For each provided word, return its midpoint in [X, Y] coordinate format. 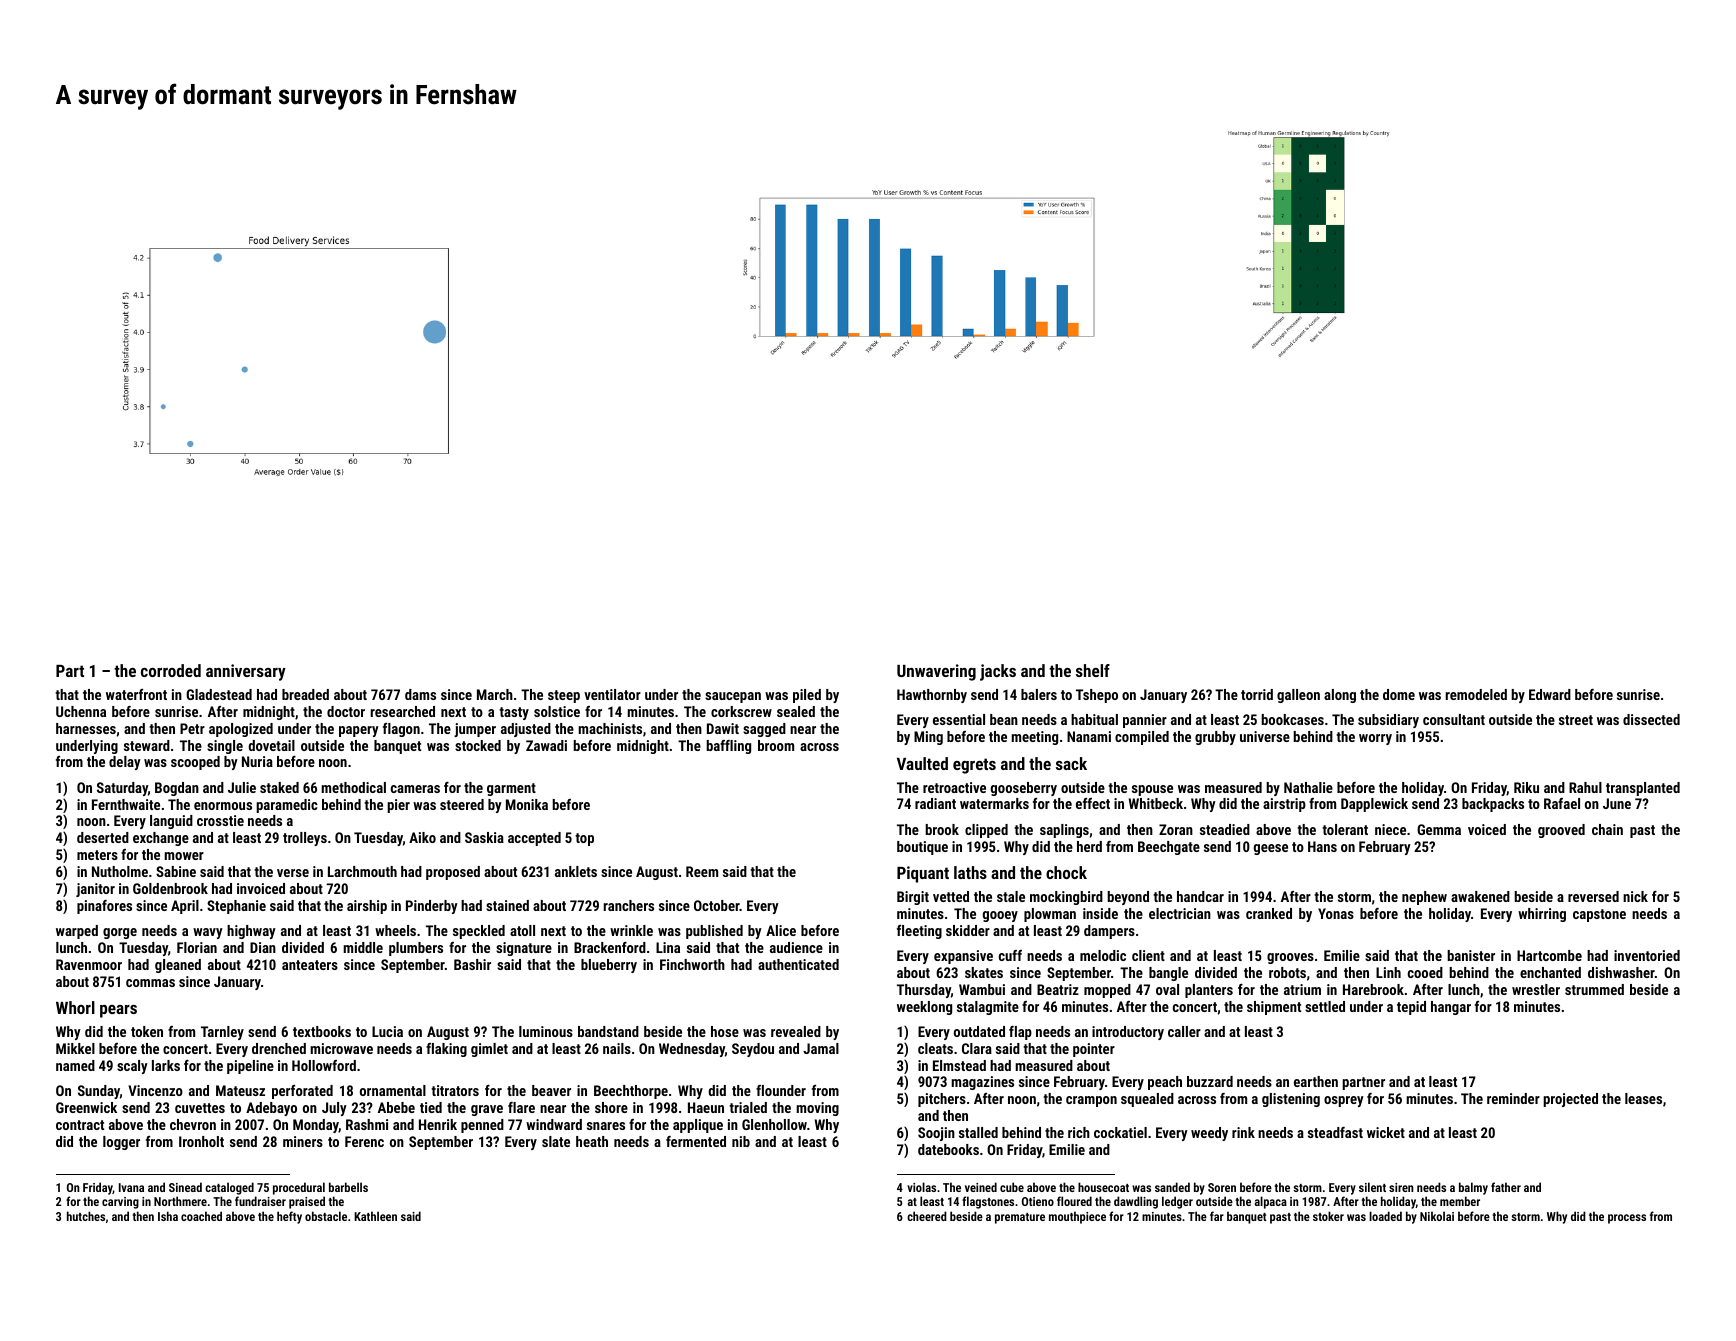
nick [1635, 896]
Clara [977, 1048]
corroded [171, 670]
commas [150, 983]
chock [1066, 872]
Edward [1550, 694]
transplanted [1643, 789]
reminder [1513, 1098]
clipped [986, 831]
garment [511, 789]
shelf [1093, 670]
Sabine [176, 871]
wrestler [1536, 989]
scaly [132, 1067]
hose [725, 1031]
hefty [289, 1217]
